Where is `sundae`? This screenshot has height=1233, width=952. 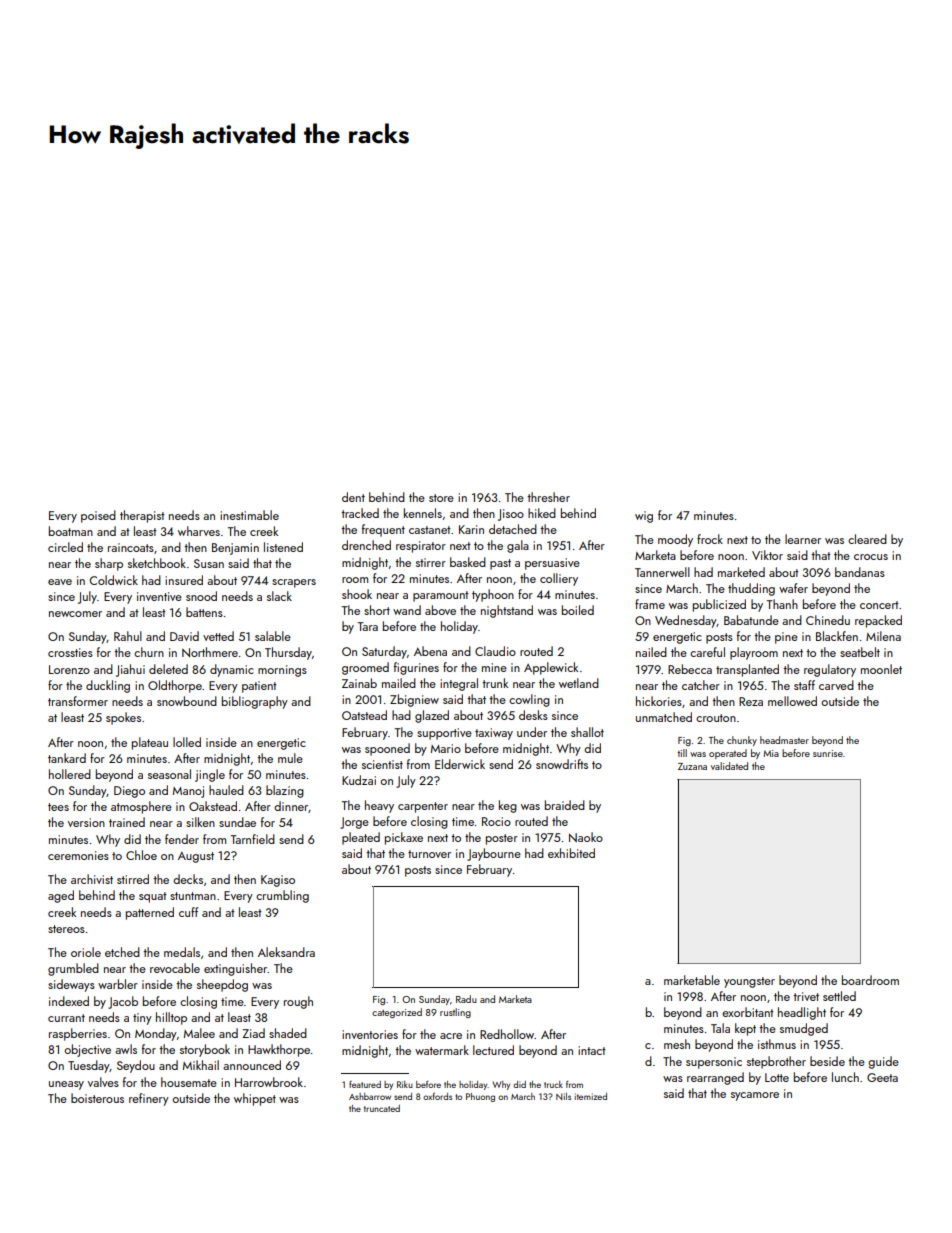 sundae is located at coordinates (237, 822).
